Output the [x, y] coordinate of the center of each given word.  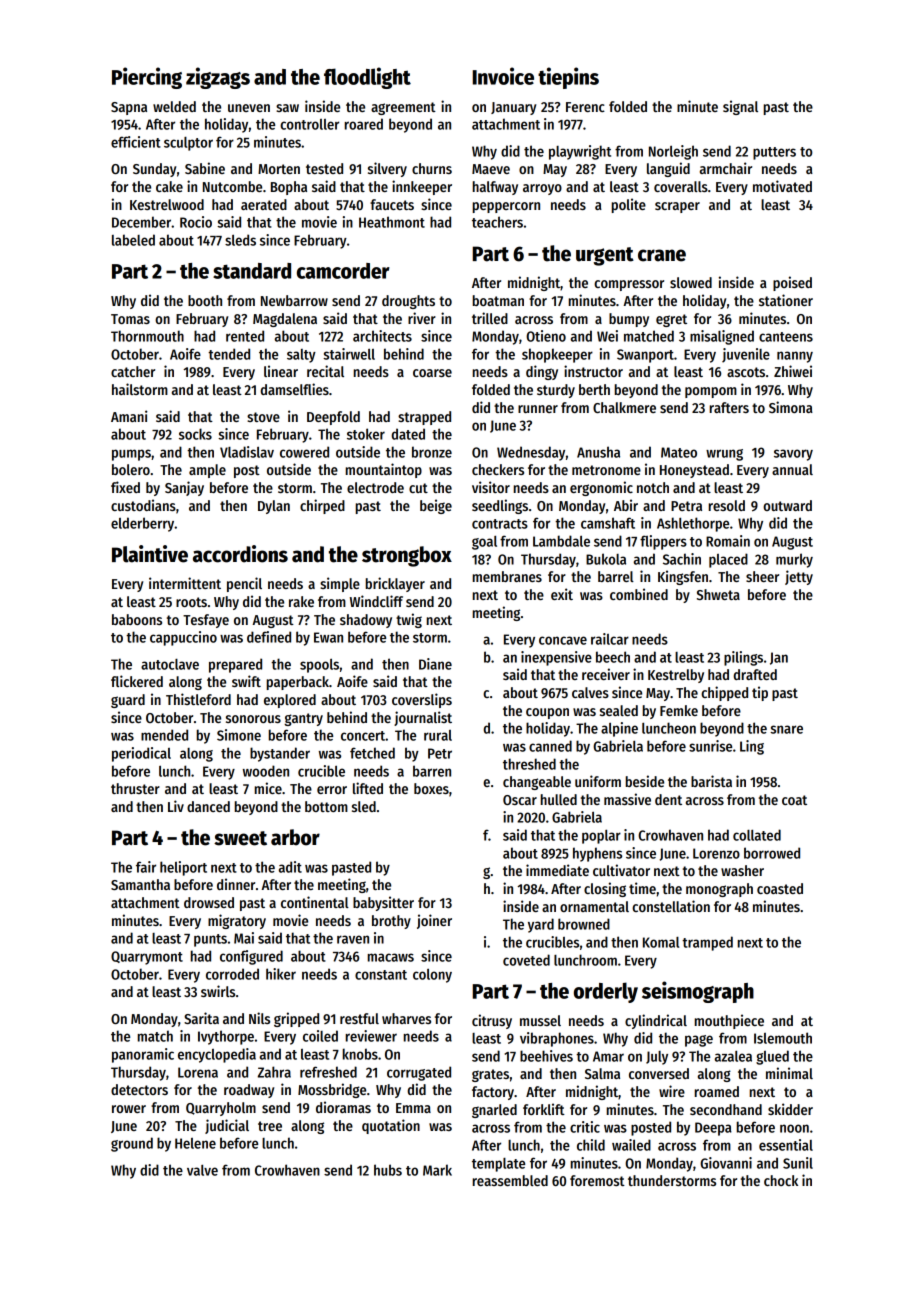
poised [792, 283]
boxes [431, 788]
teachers [497, 222]
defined [269, 637]
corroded [232, 974]
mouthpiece [729, 1021]
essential [786, 1145]
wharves [406, 1018]
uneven [249, 108]
